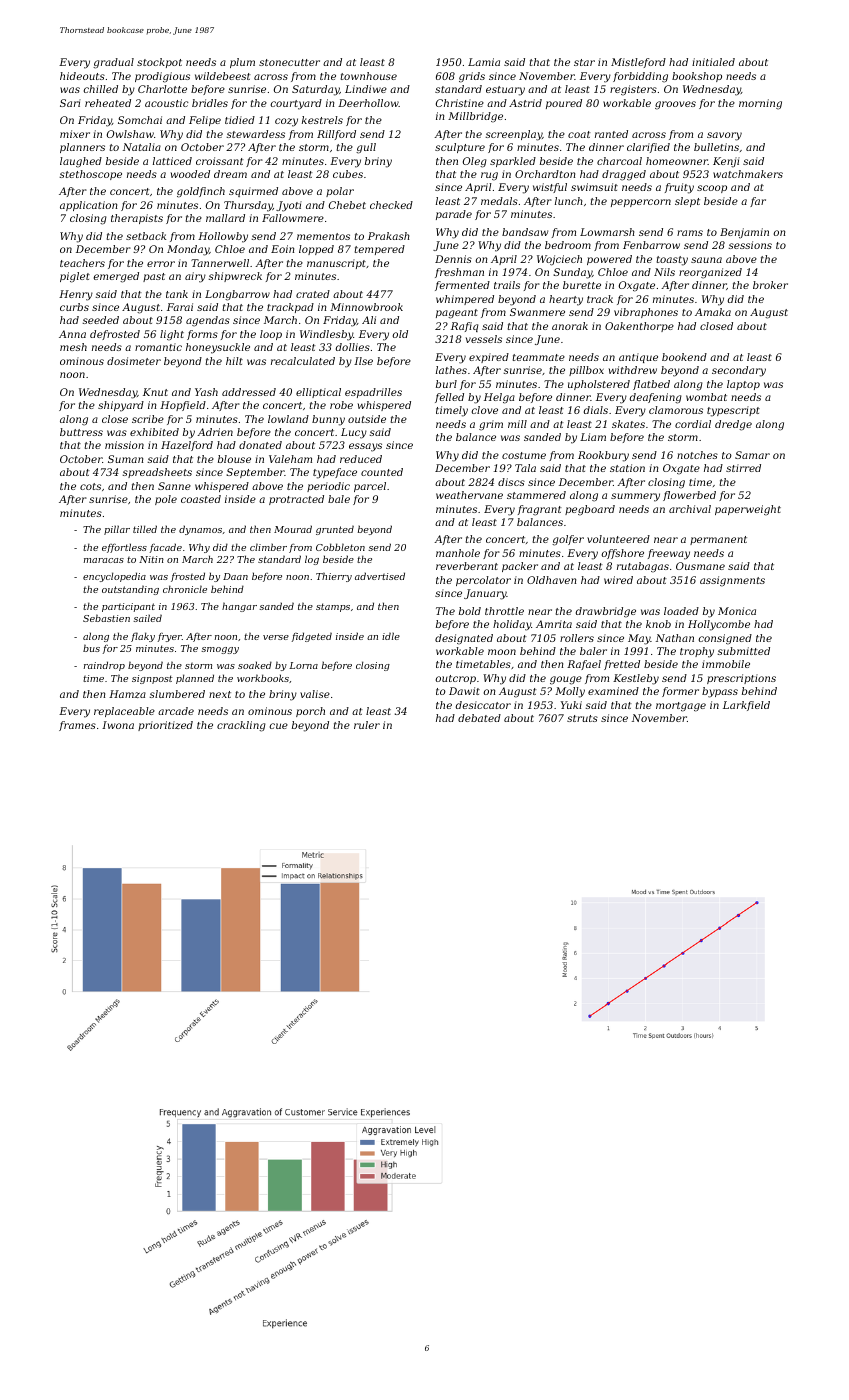 This page has height=1400, width=849. What do you see at coordinates (391, 205) in the page?
I see `checked` at bounding box center [391, 205].
